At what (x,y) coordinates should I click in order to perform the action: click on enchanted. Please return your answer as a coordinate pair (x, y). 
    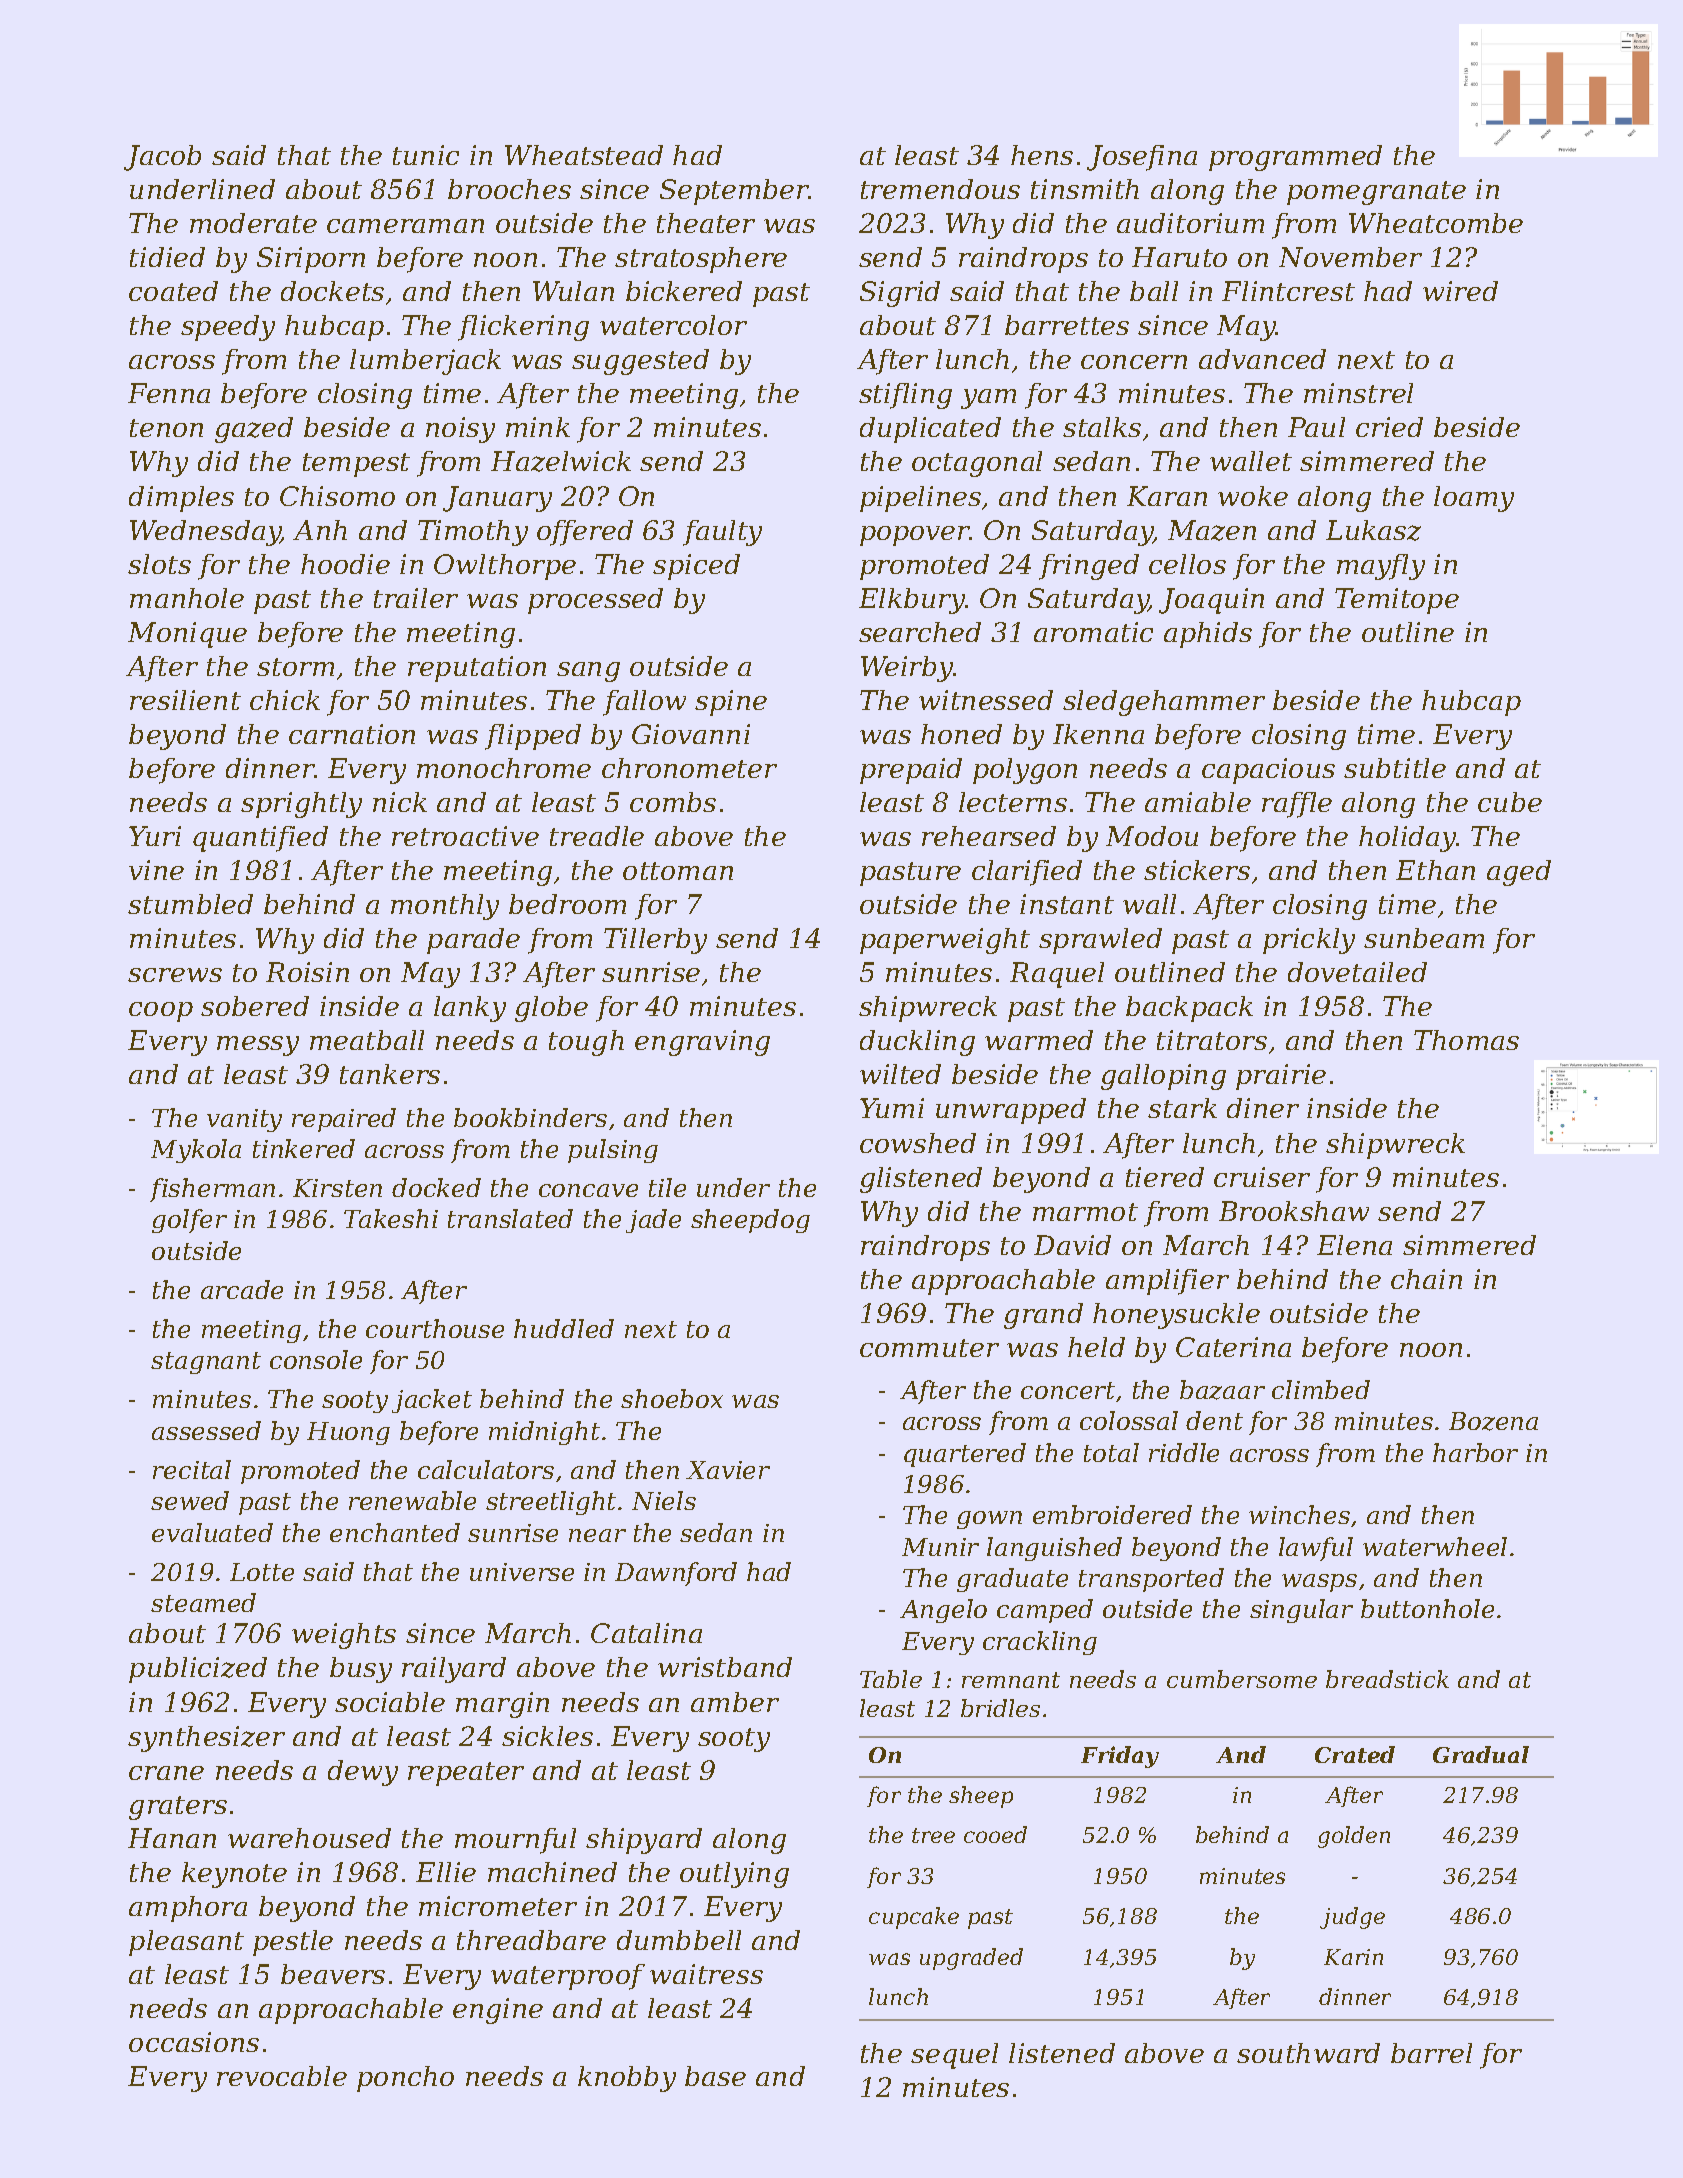
    Looking at the image, I should click on (395, 1532).
